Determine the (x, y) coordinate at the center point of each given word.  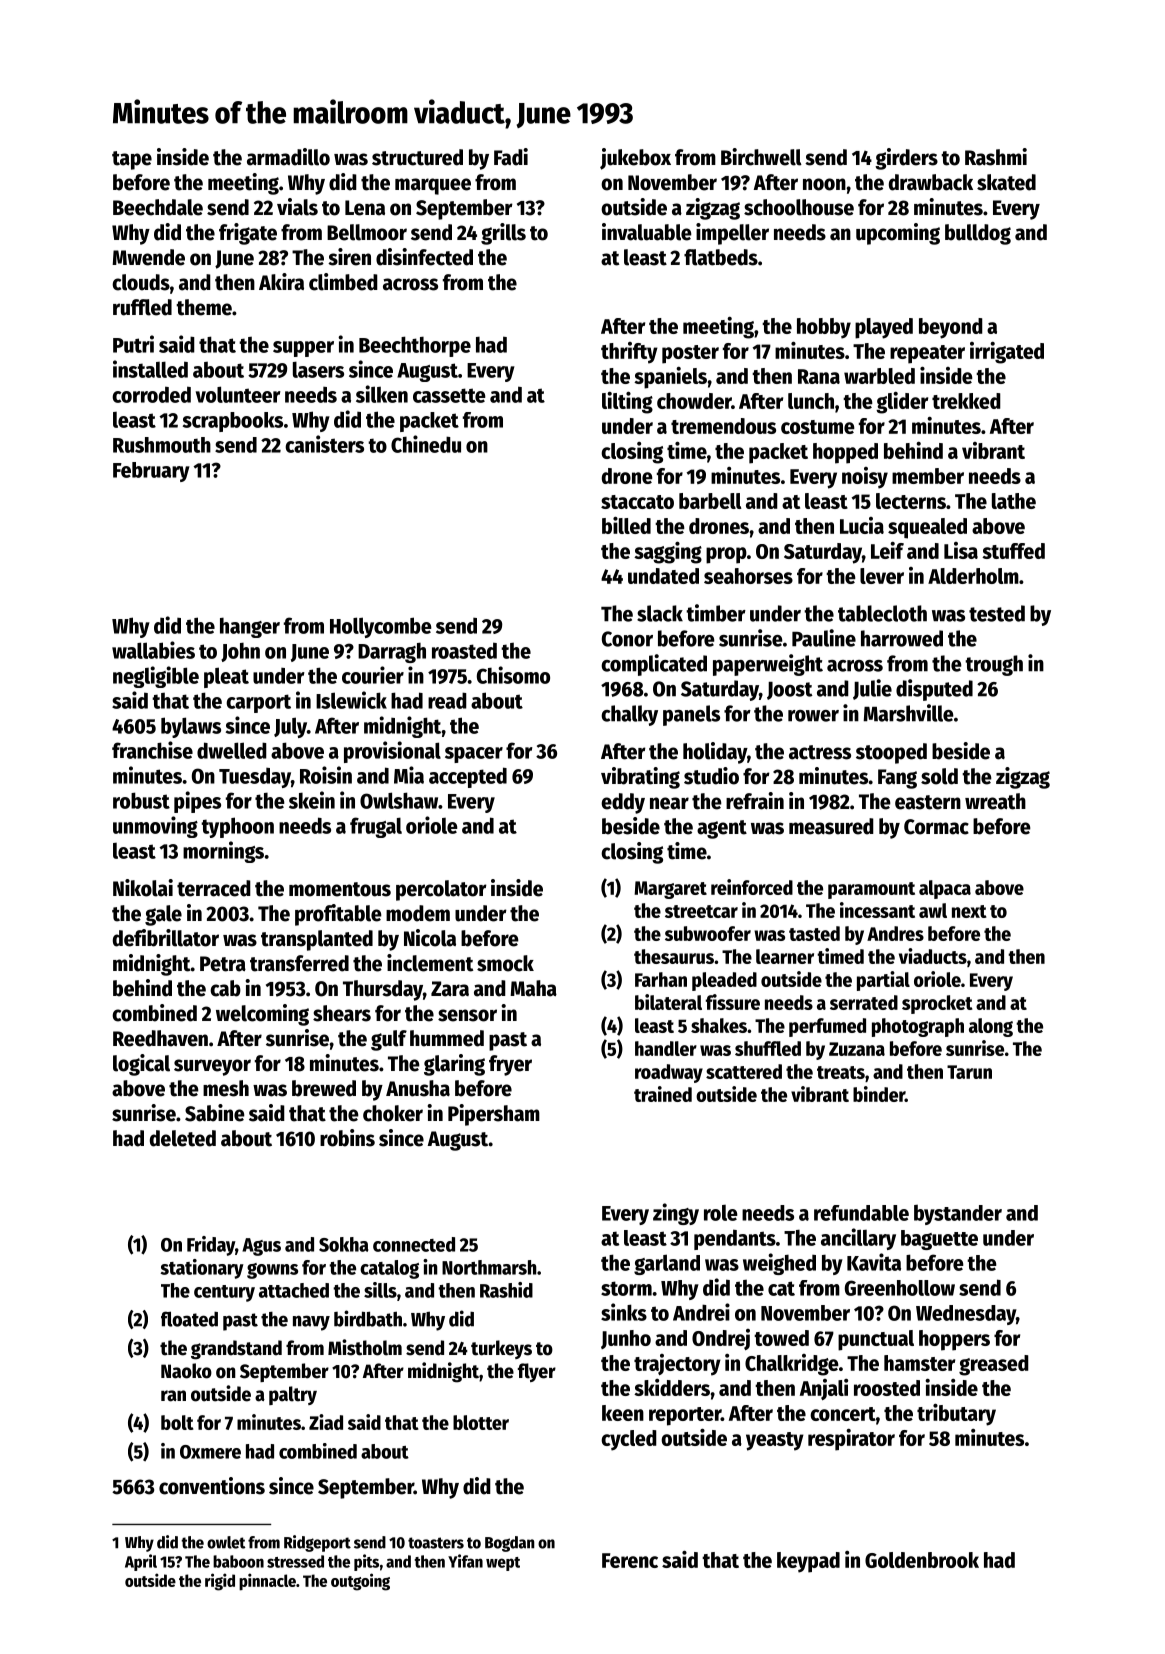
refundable (861, 1213)
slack (660, 613)
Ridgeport (317, 1543)
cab (225, 988)
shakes (719, 1025)
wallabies (153, 650)
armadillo (288, 157)
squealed (927, 528)
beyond (951, 328)
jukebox (635, 159)
